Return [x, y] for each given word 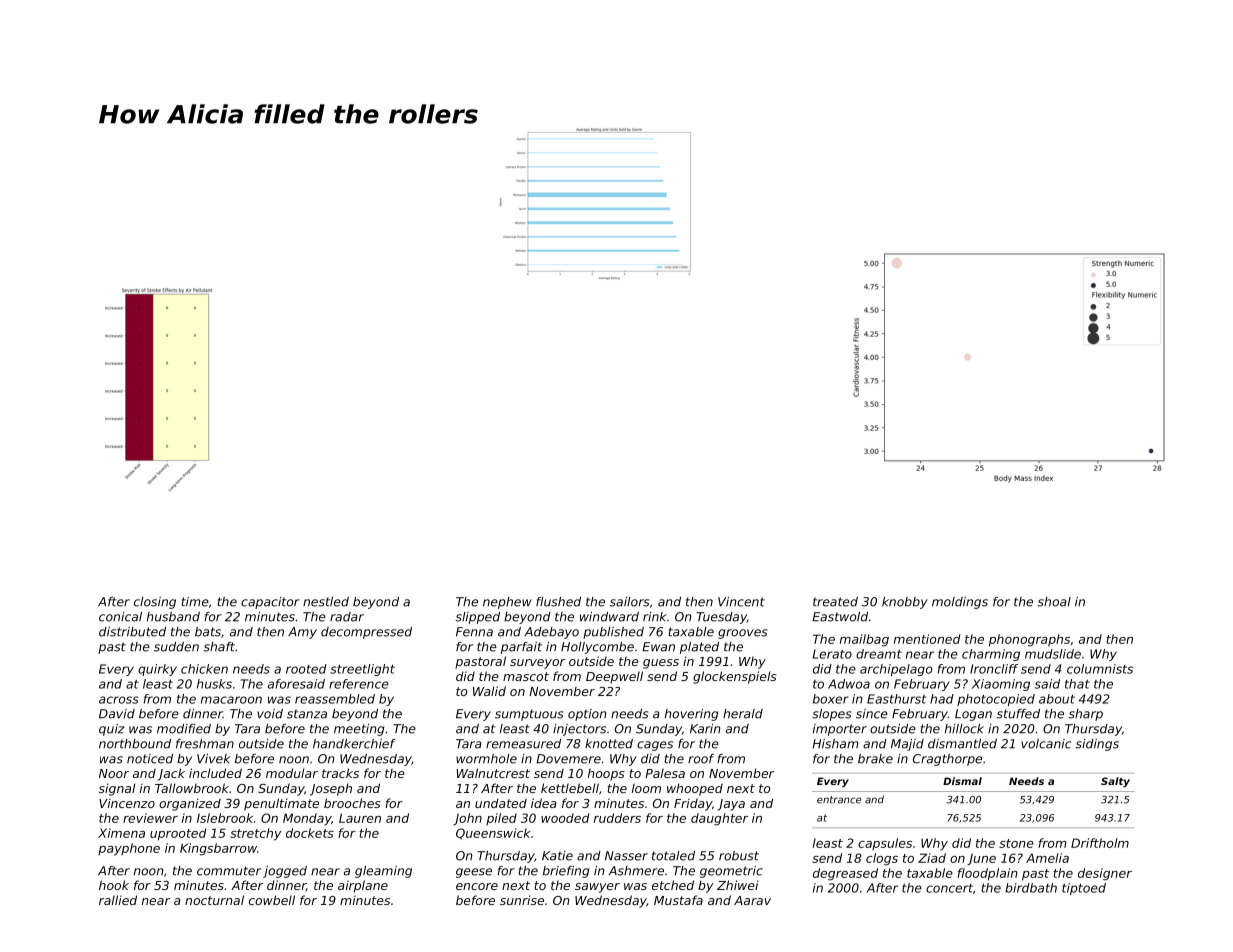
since [872, 714]
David [117, 714]
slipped [477, 618]
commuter [229, 871]
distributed [132, 632]
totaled [673, 856]
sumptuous [529, 715]
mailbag [864, 640]
